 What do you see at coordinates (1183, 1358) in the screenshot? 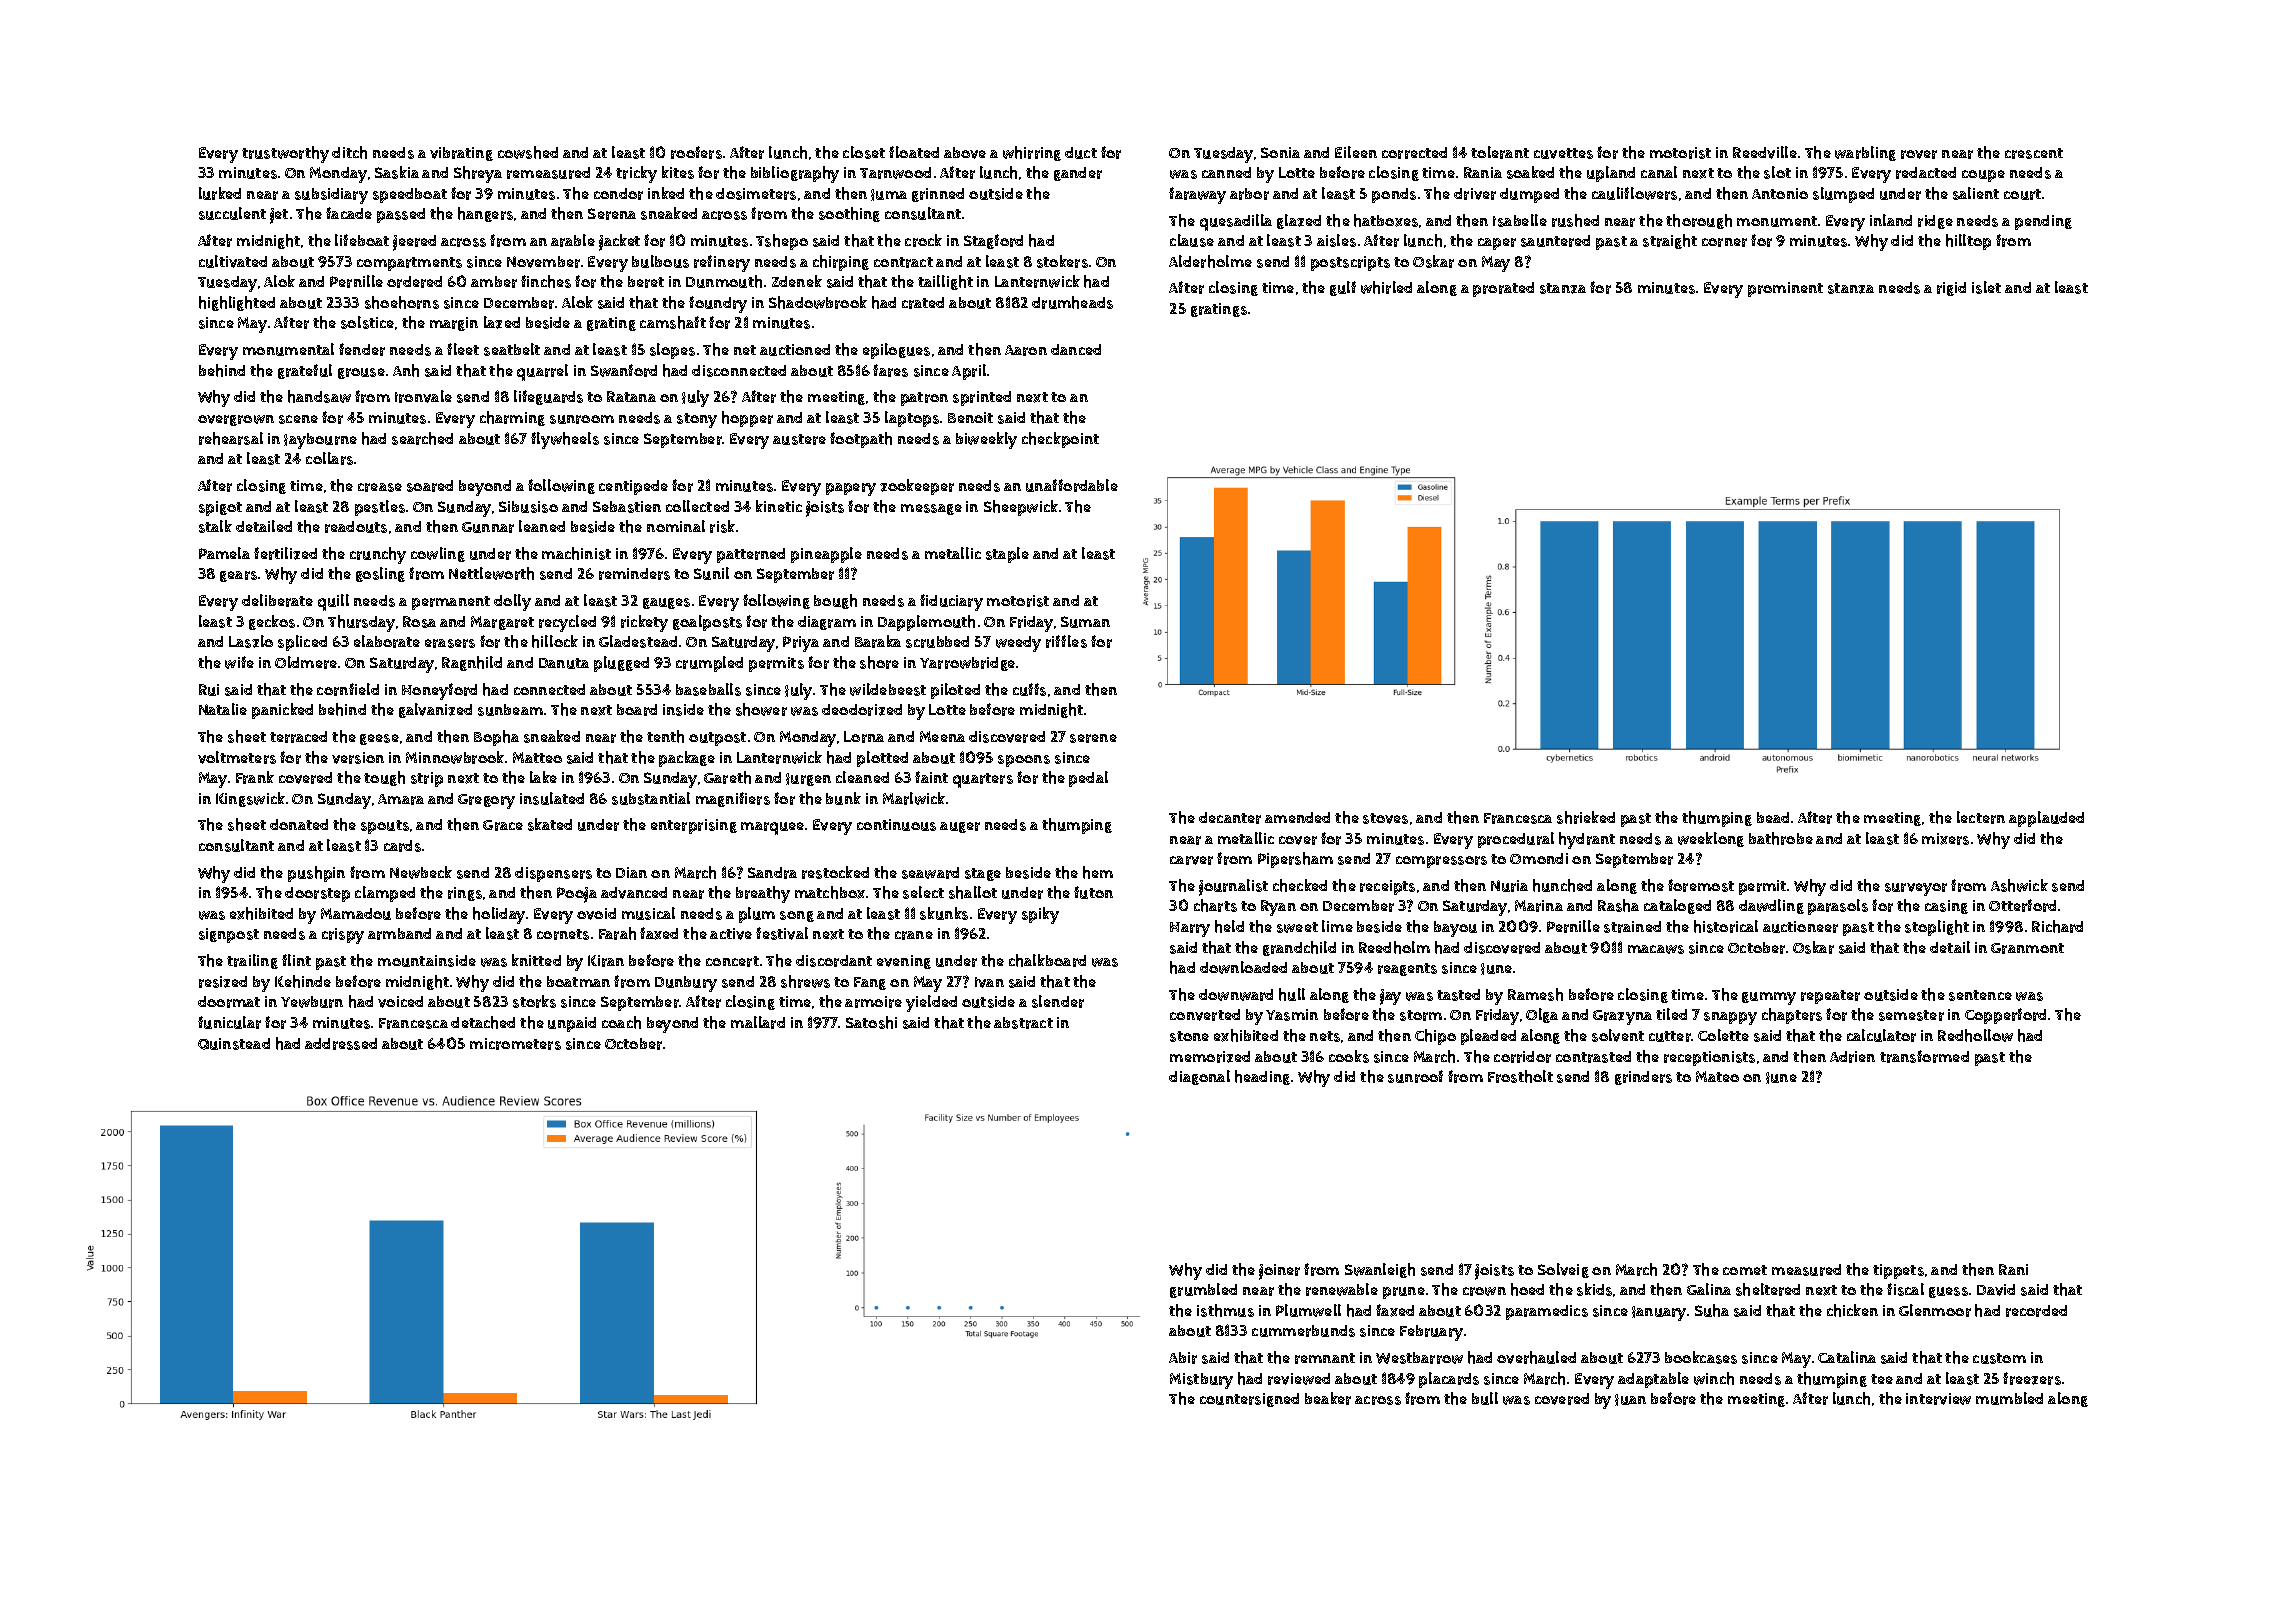
I see `Abir` at bounding box center [1183, 1358].
